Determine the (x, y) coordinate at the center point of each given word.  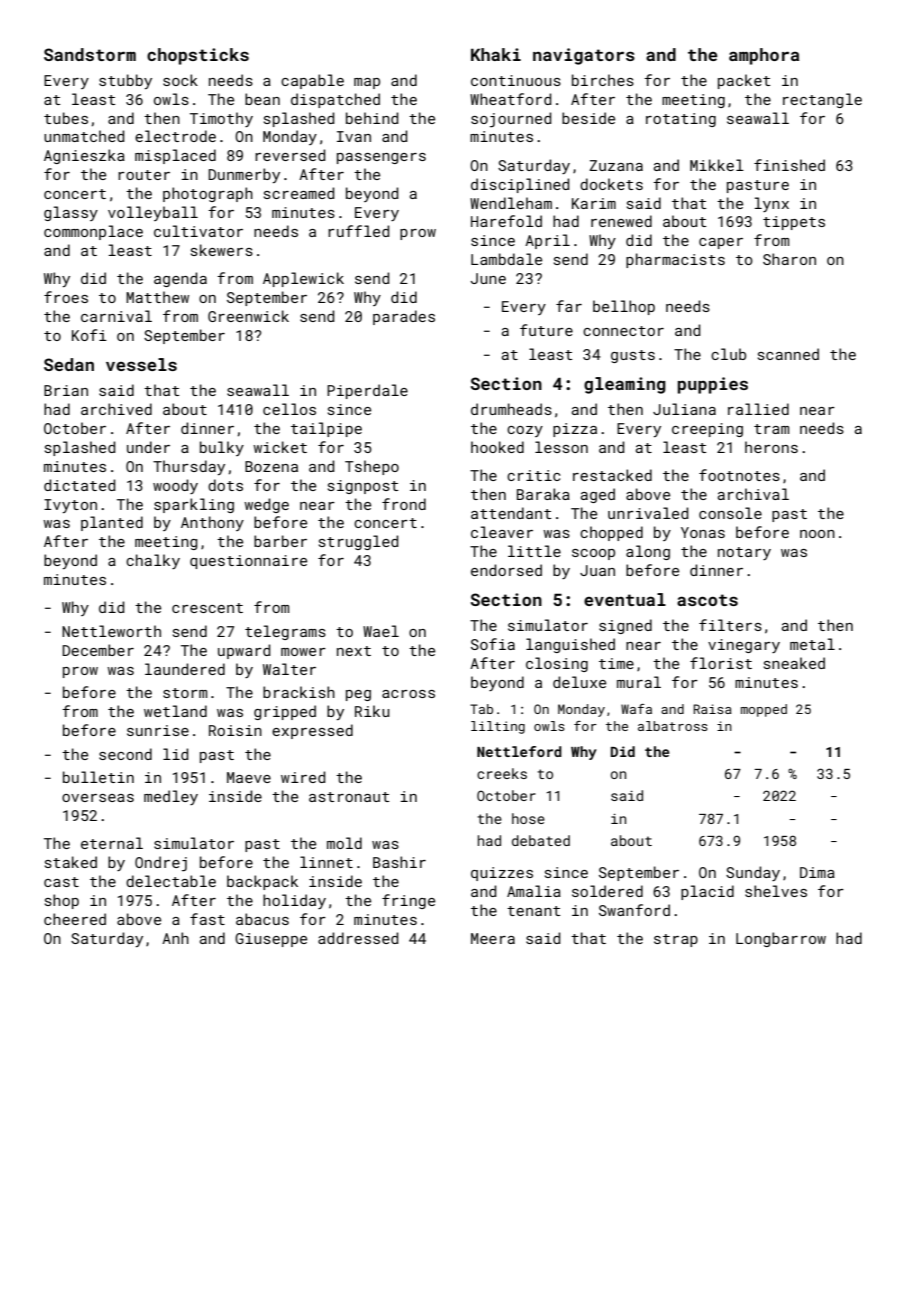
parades (404, 317)
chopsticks (198, 56)
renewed (621, 221)
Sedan (69, 364)
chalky (153, 561)
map (367, 83)
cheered (75, 919)
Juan (597, 570)
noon (817, 534)
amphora (764, 56)
